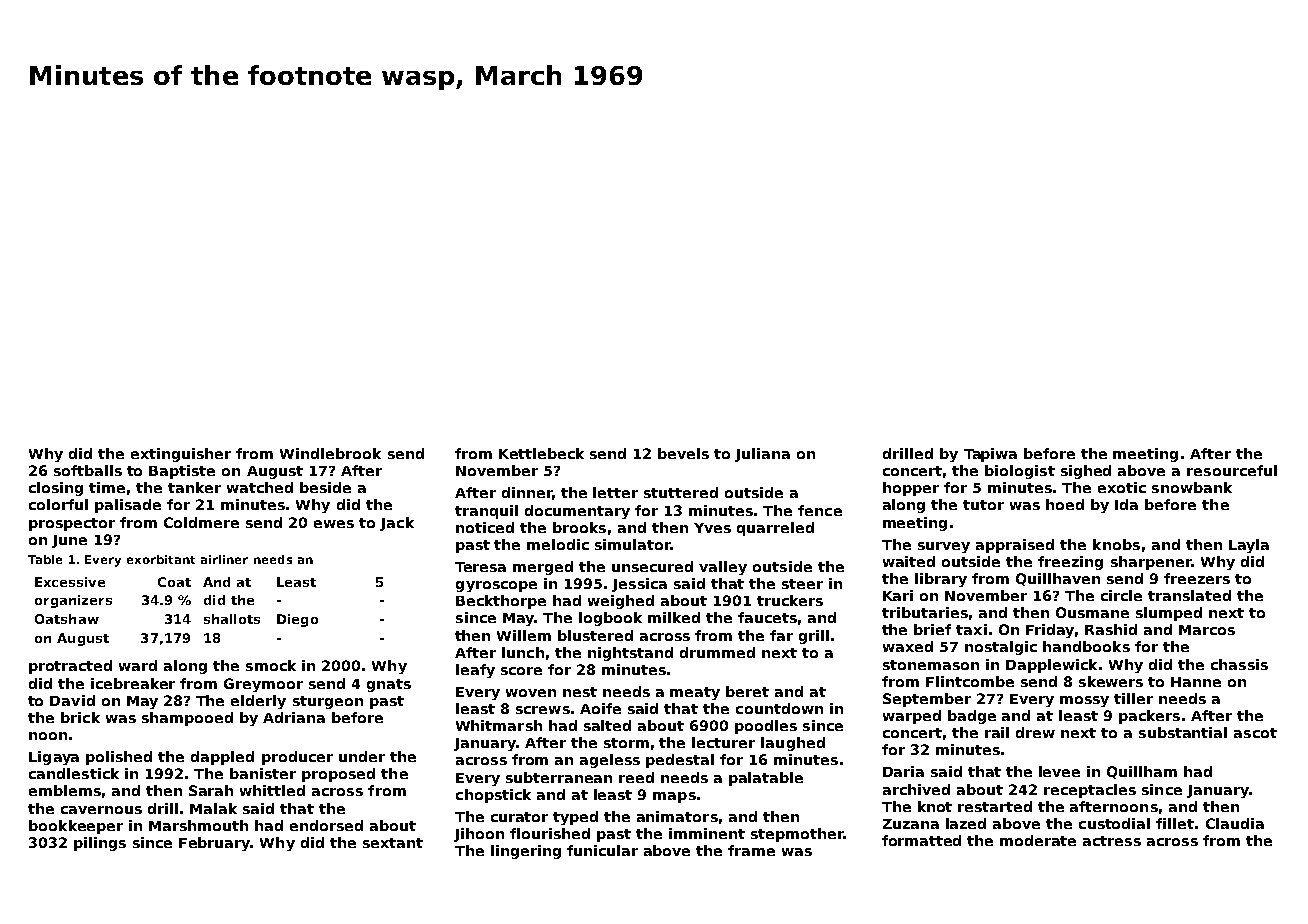  I want to click on exorbitant, so click(161, 559).
